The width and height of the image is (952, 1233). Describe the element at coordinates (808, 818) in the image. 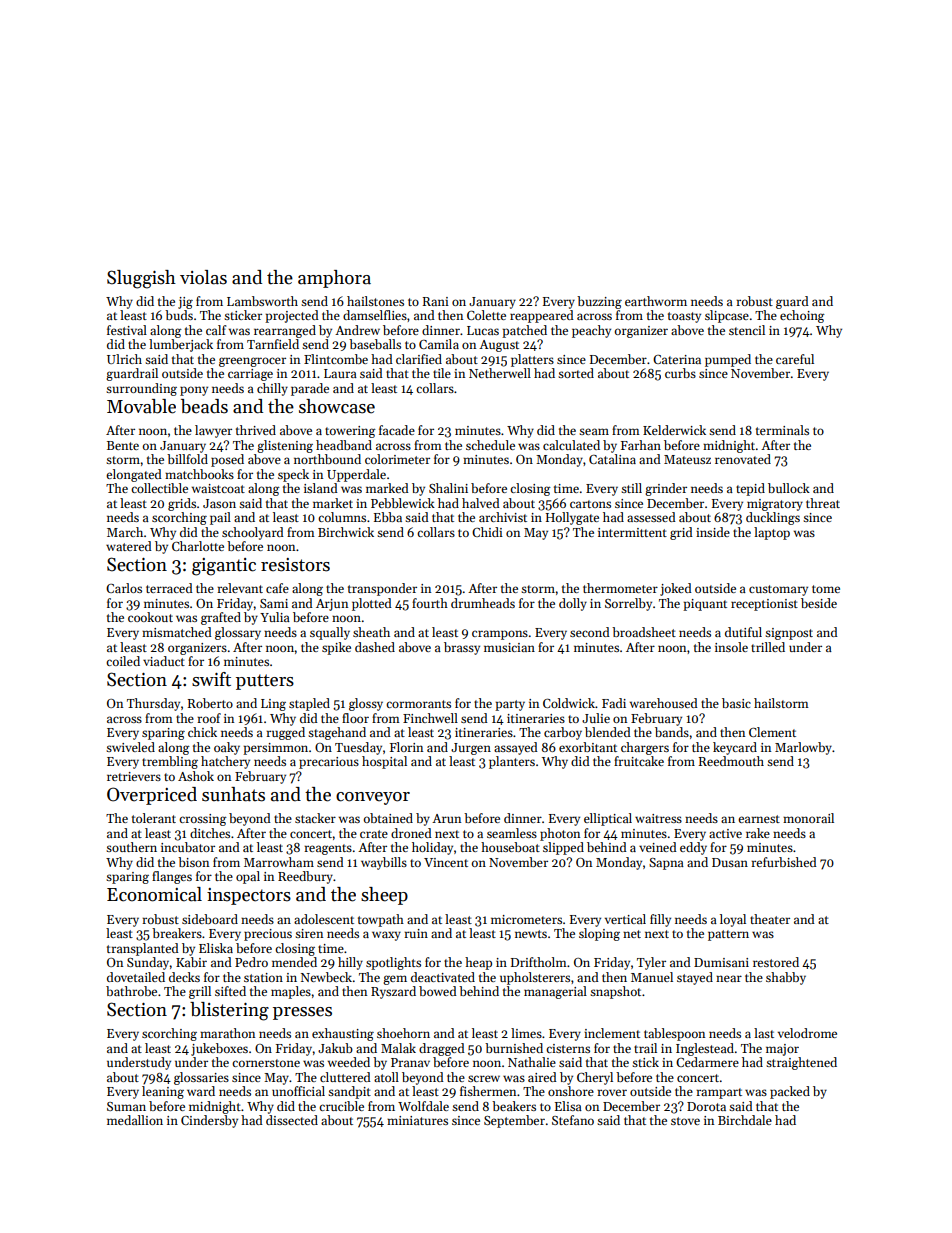

I see `monorail` at that location.
